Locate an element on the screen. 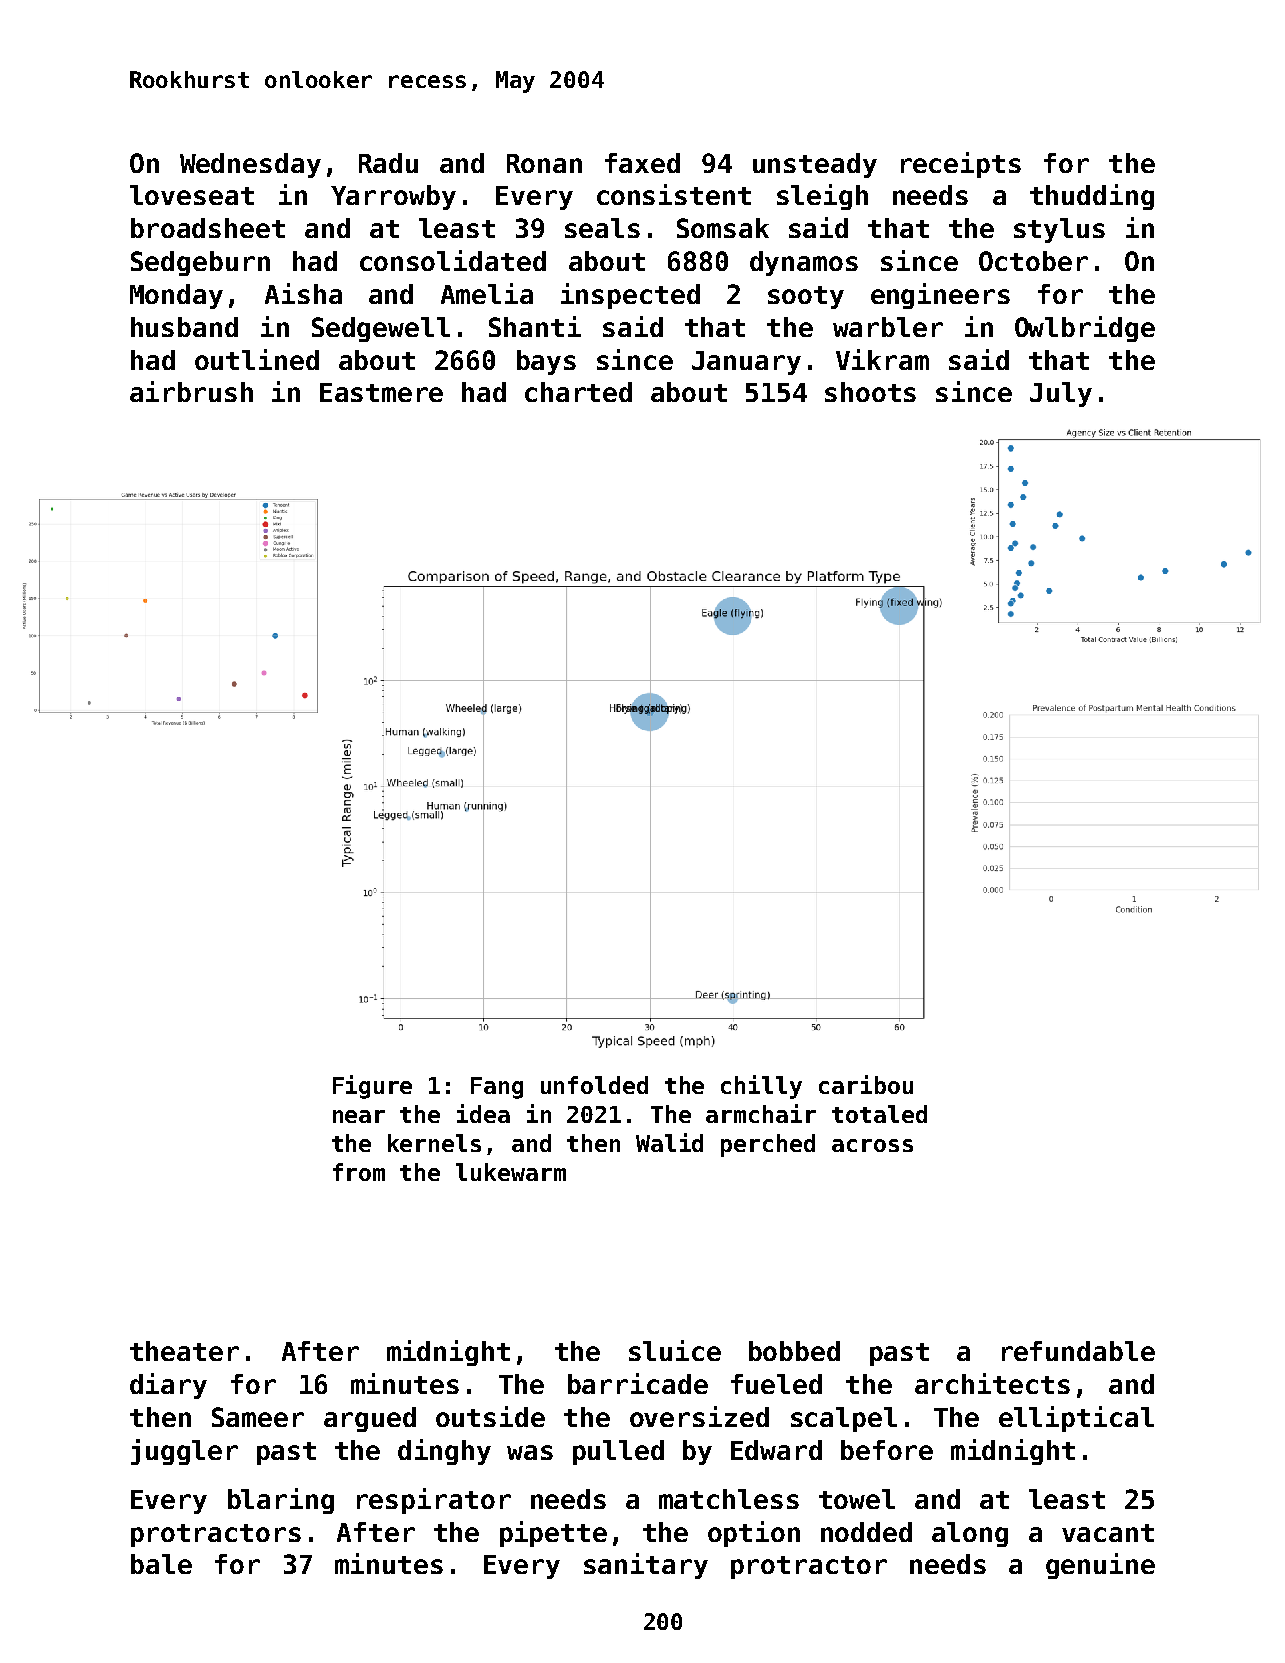  near is located at coordinates (359, 1116).
